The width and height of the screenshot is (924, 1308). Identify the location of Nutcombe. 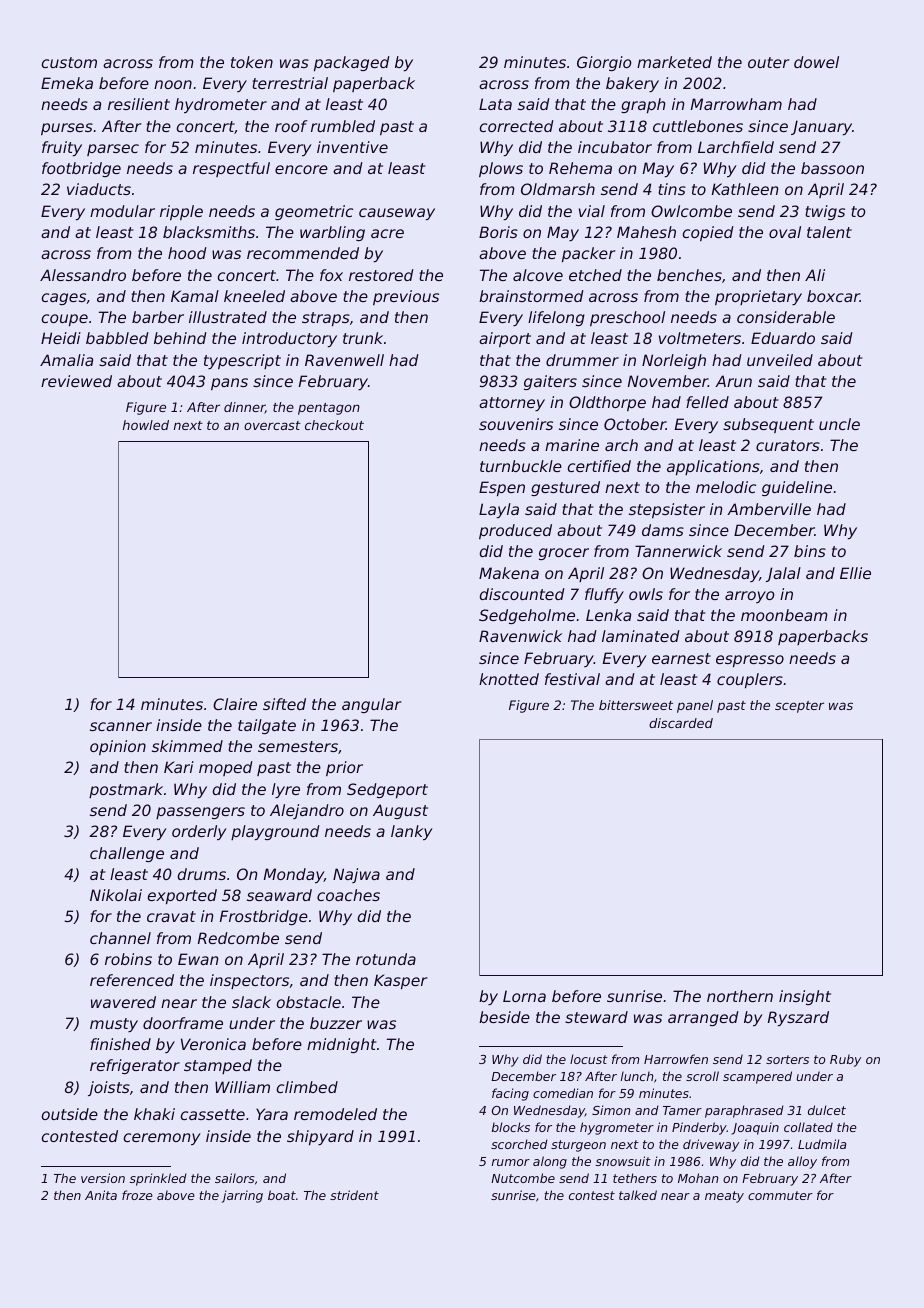
(523, 1178).
